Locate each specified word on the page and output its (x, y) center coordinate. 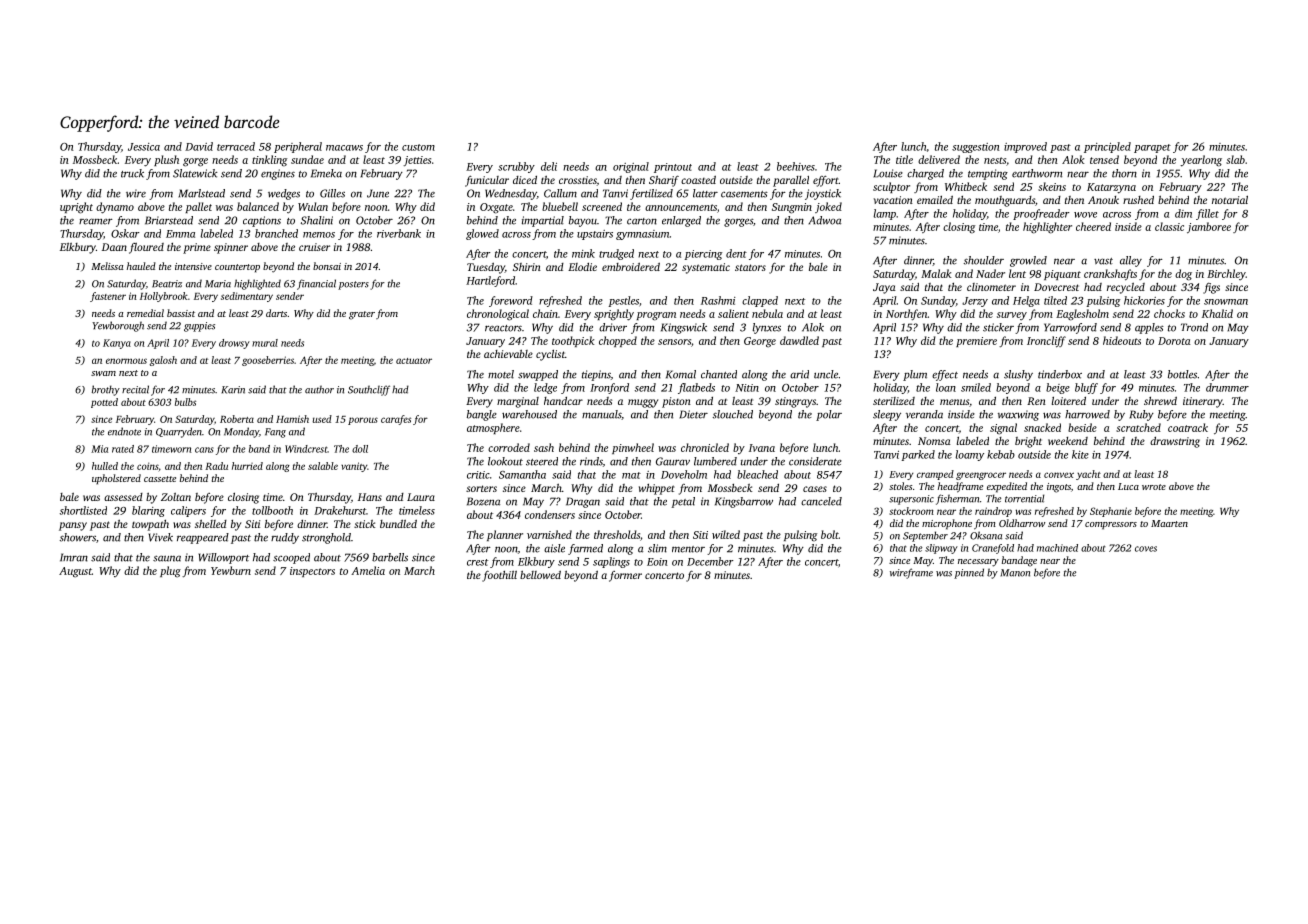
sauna (167, 558)
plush (166, 160)
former (625, 576)
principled (1107, 147)
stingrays (795, 402)
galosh (163, 361)
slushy (1018, 375)
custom (418, 147)
